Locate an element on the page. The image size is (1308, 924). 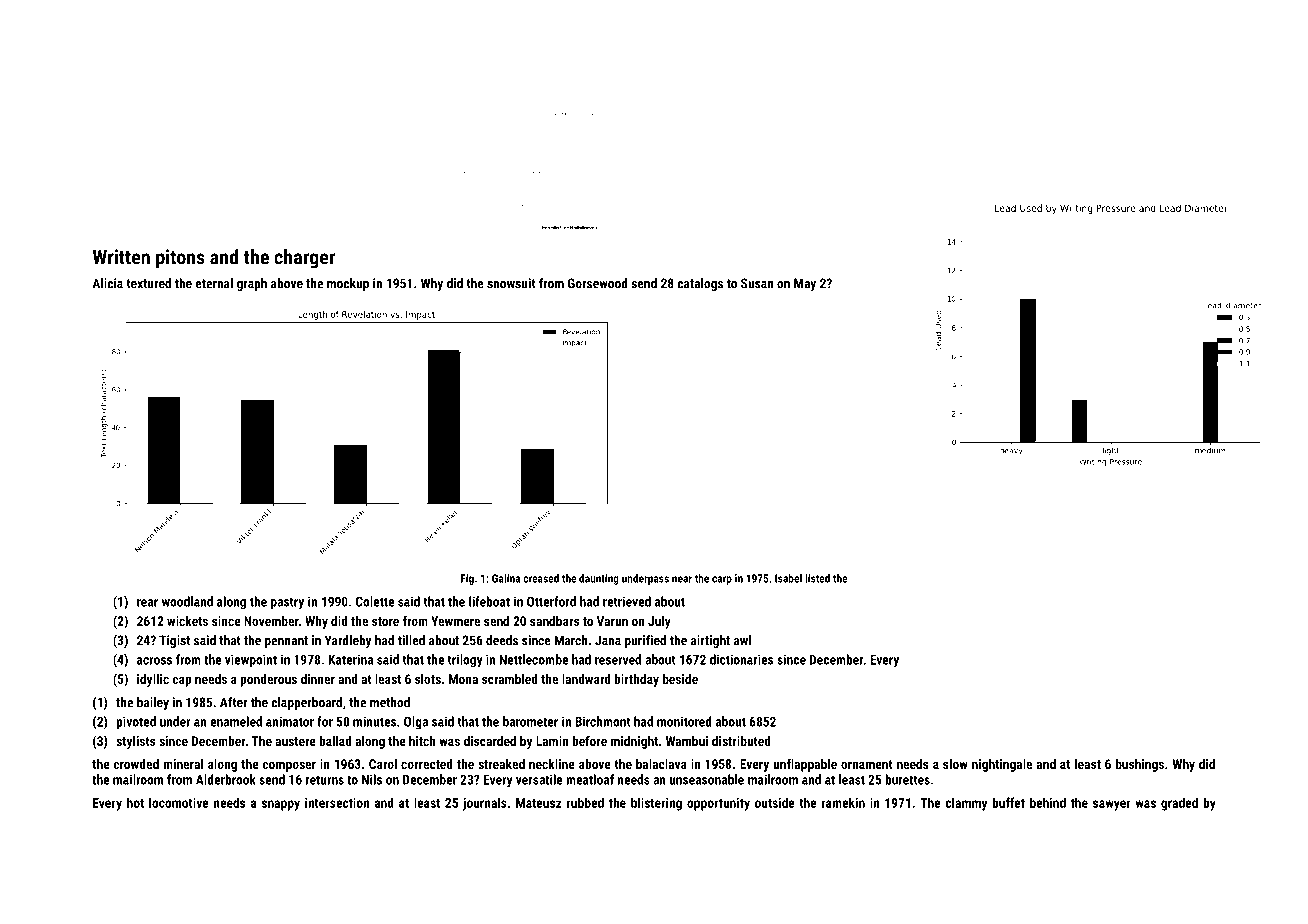
daunting is located at coordinates (599, 579).
